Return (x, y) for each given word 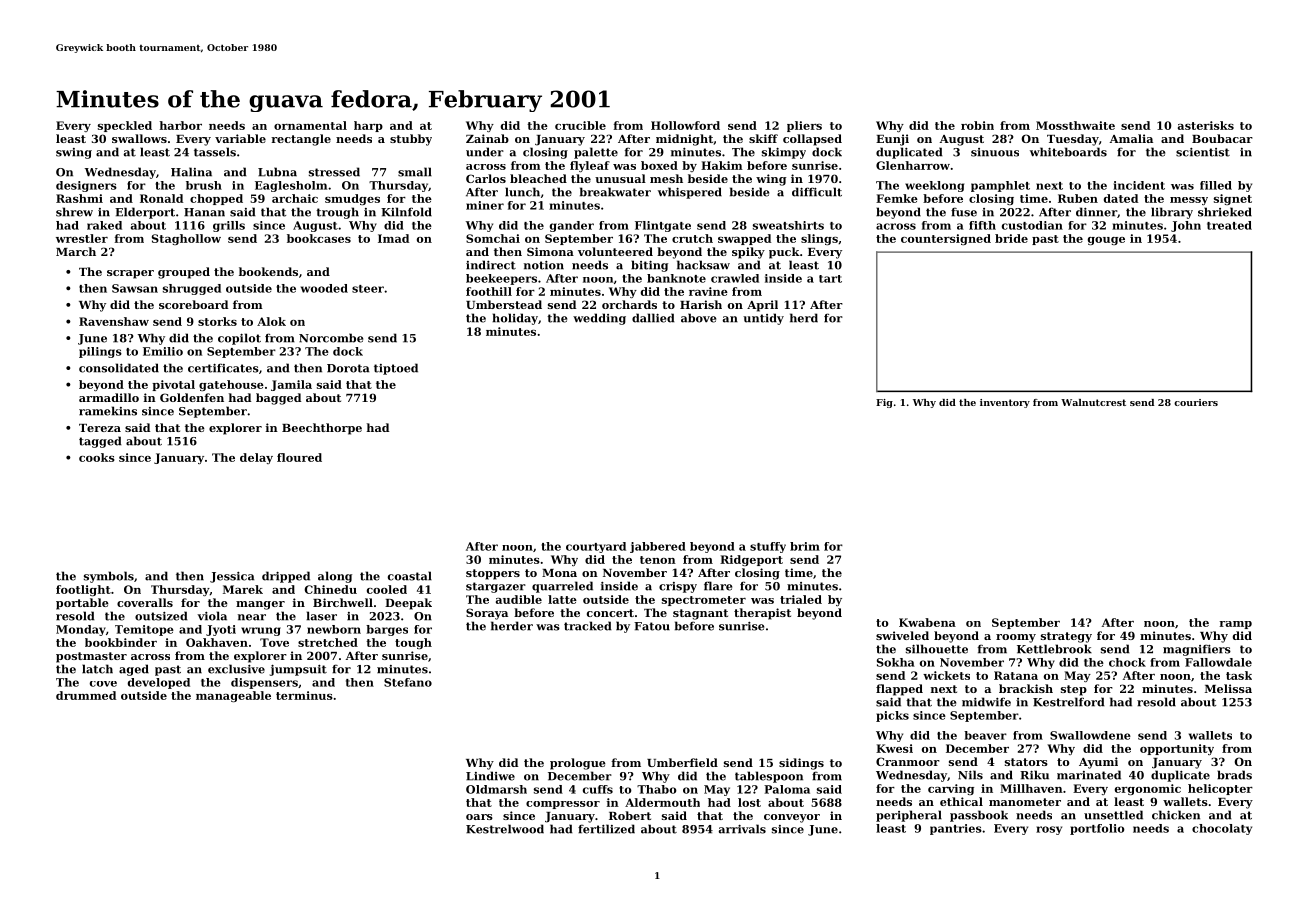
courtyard (596, 547)
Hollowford (685, 125)
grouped (184, 273)
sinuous (995, 152)
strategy (1066, 637)
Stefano (408, 682)
